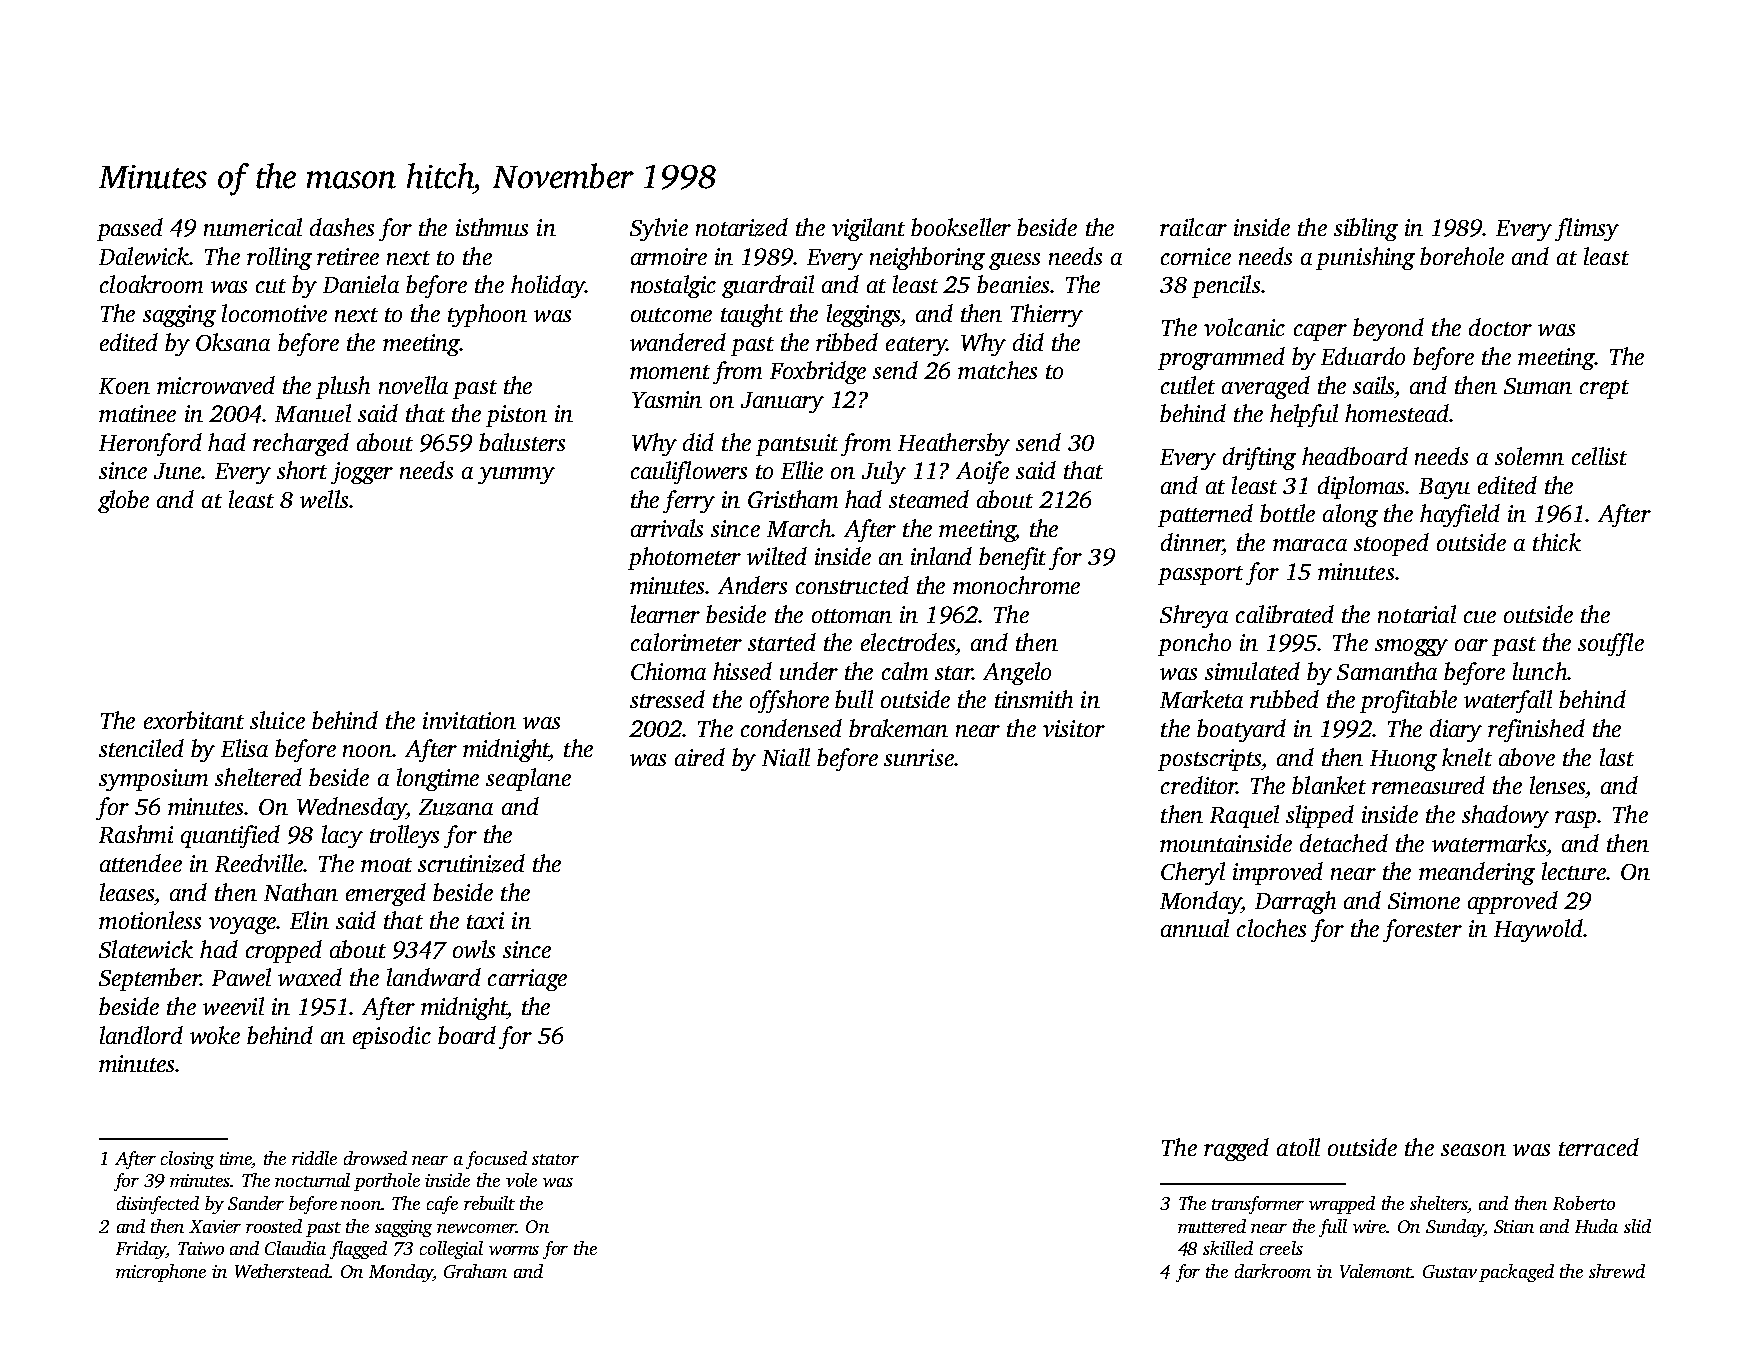  Describe the element at coordinates (1422, 930) in the screenshot. I see `forester` at that location.
